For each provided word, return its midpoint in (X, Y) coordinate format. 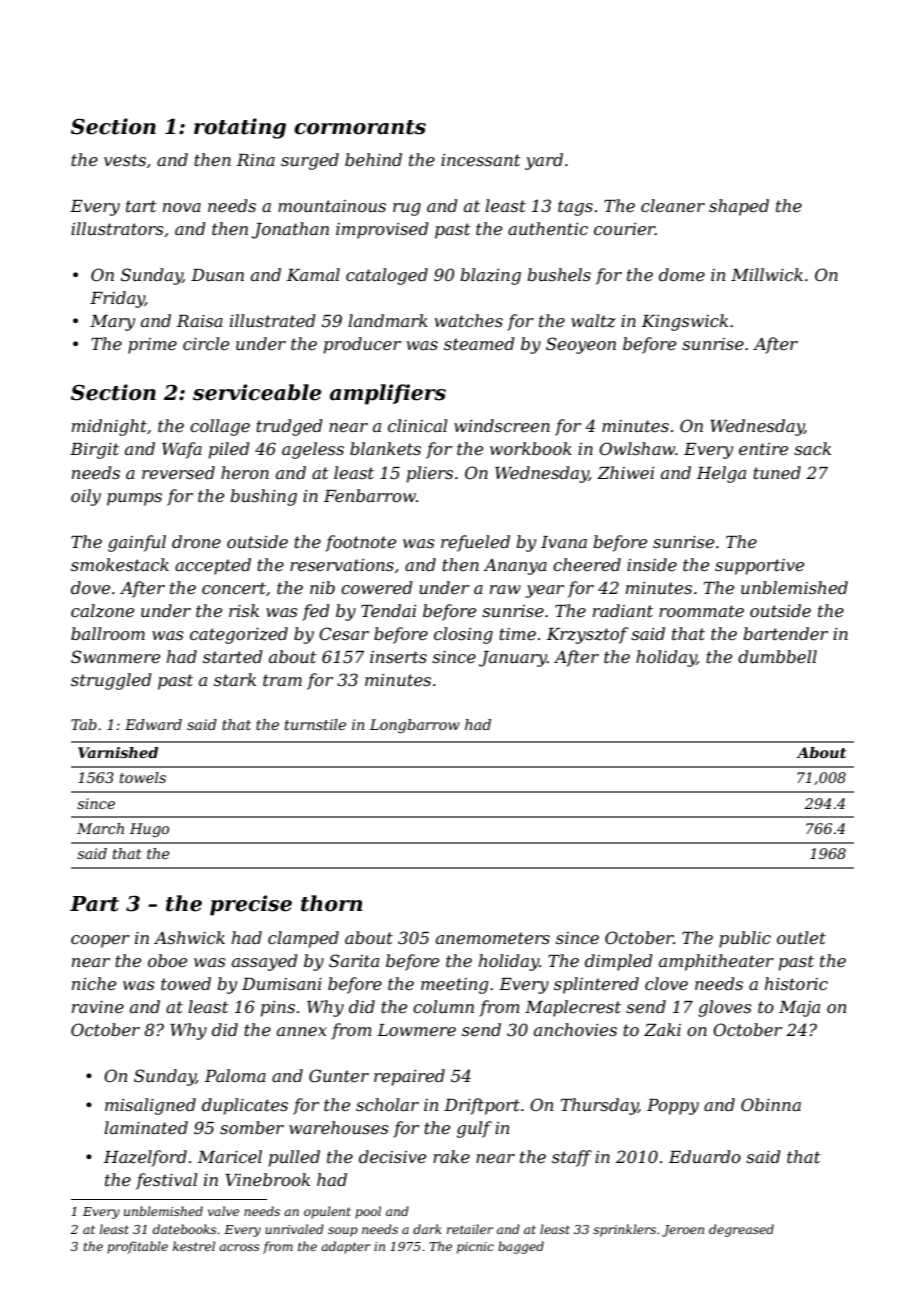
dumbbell (777, 656)
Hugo (149, 830)
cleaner (673, 205)
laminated (146, 1127)
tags (575, 208)
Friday (117, 299)
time (517, 634)
